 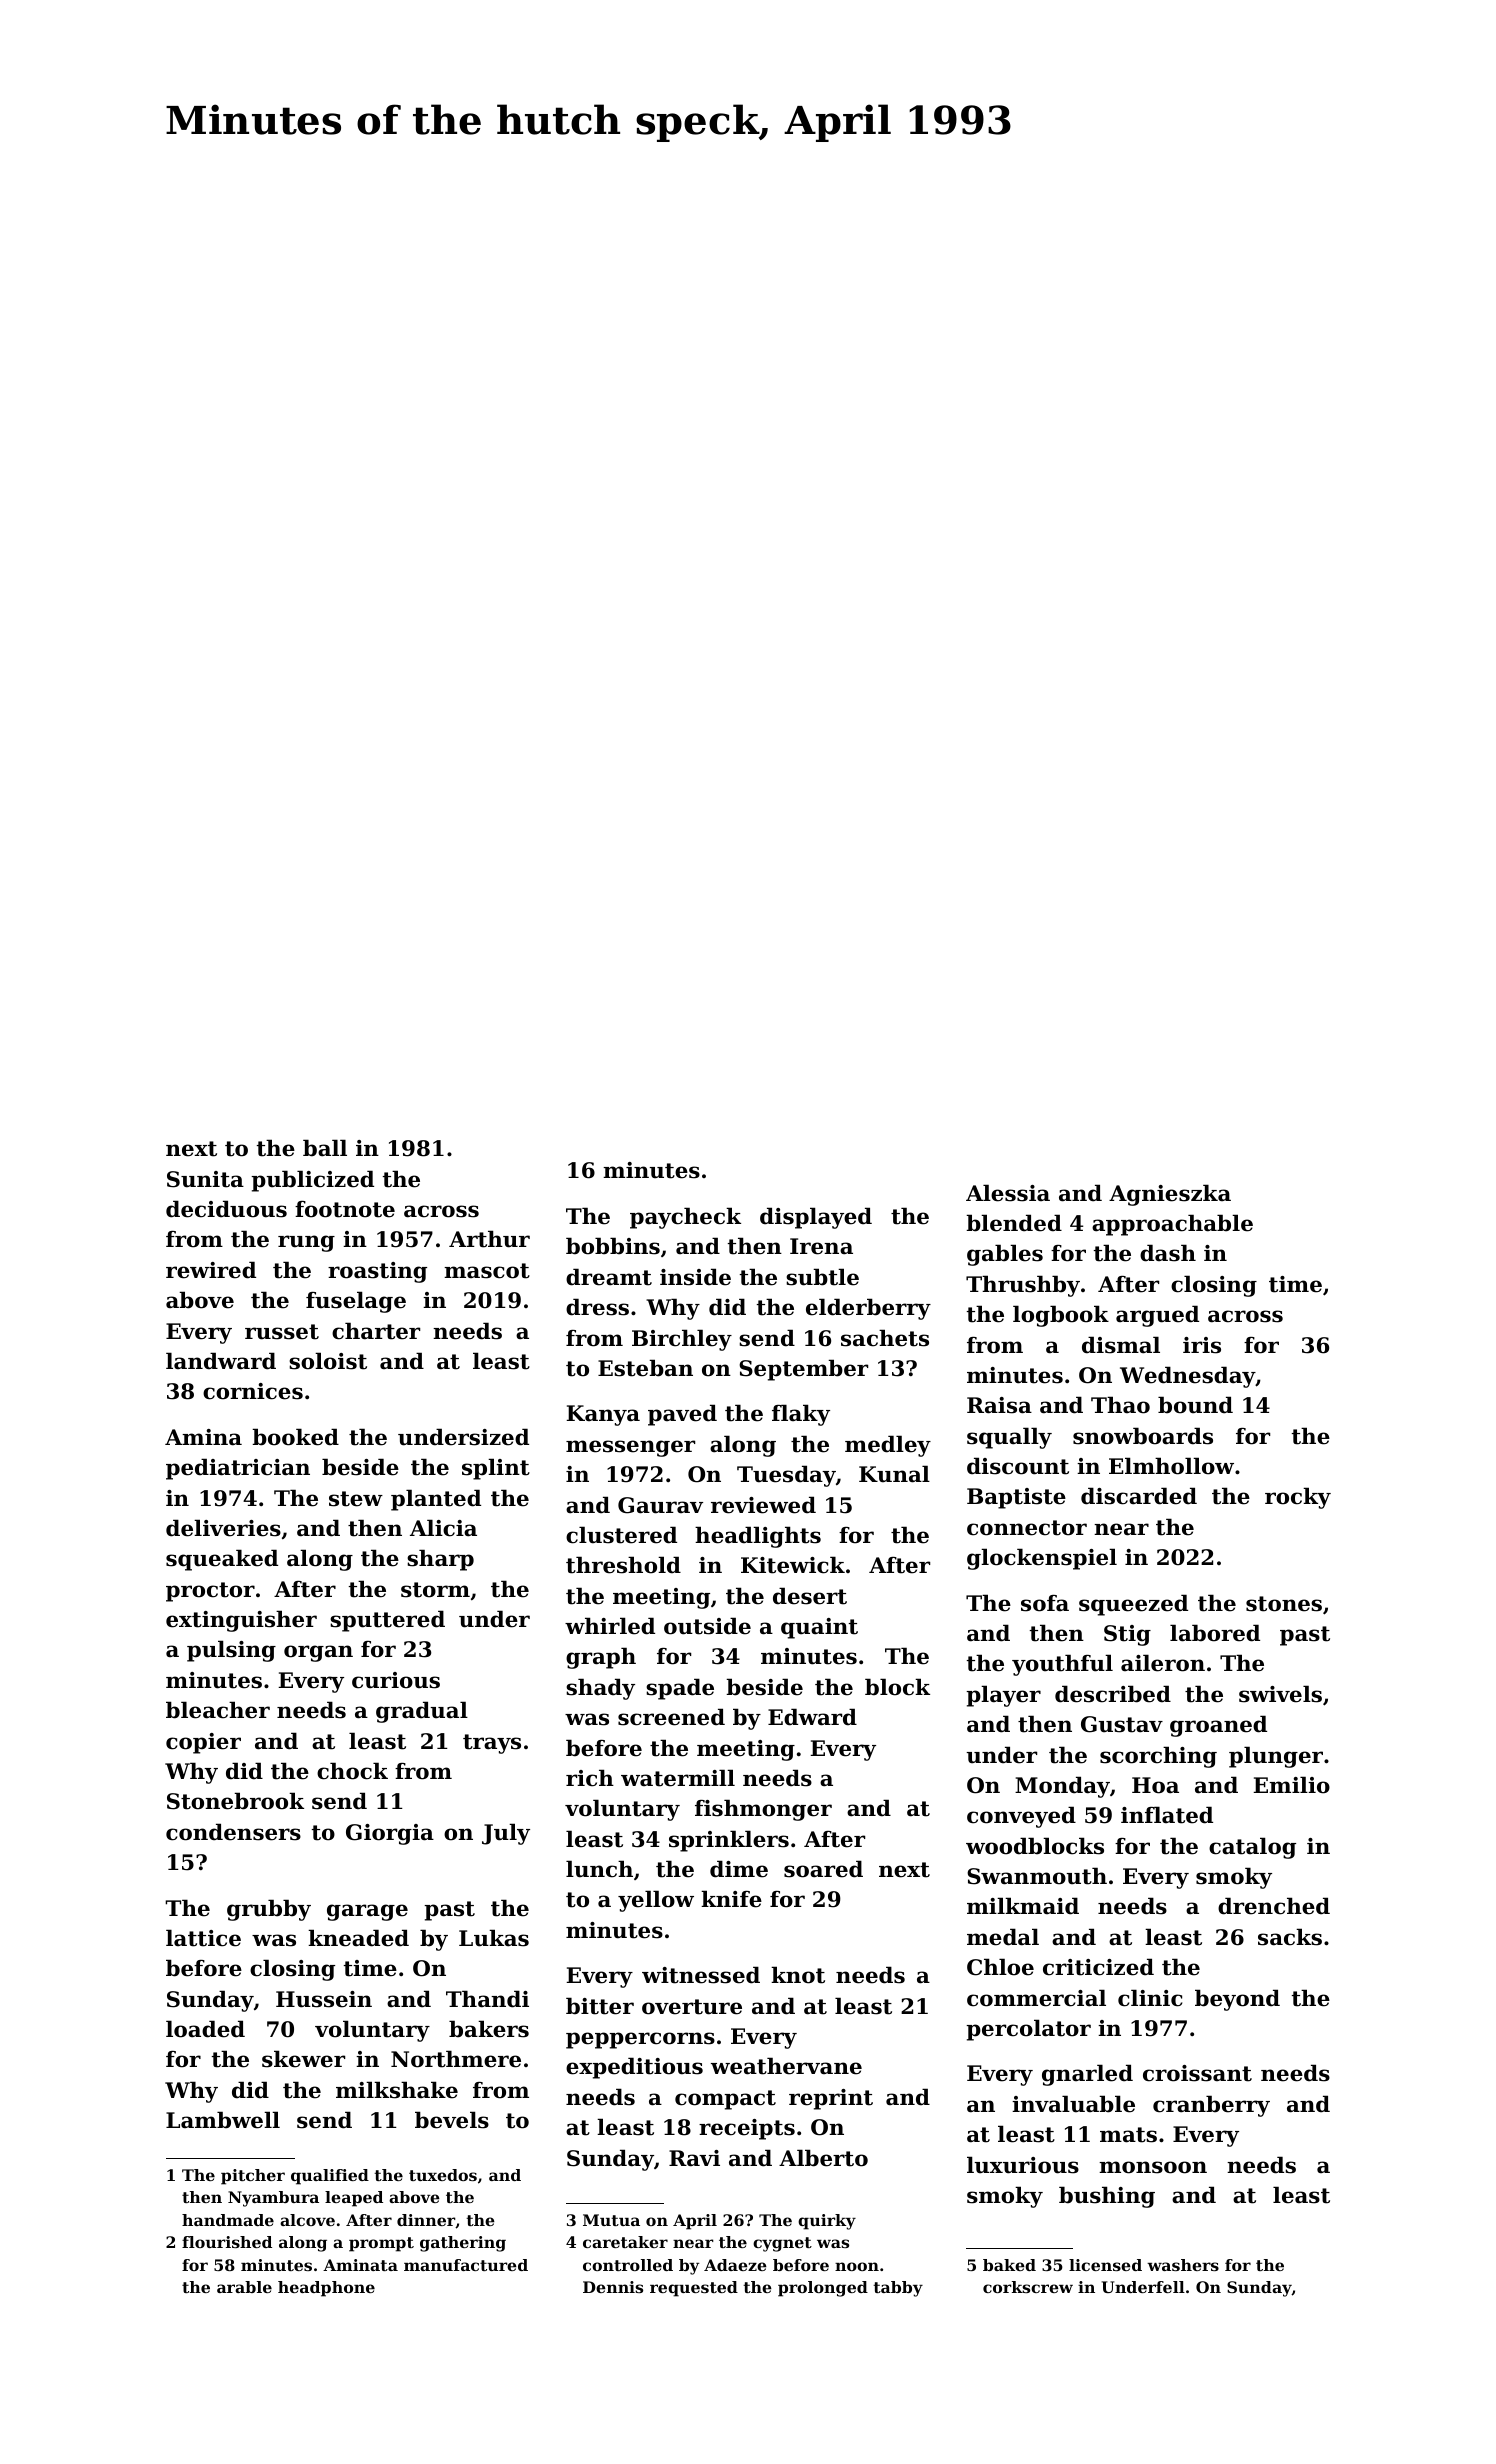 What do you see at coordinates (1170, 1195) in the screenshot?
I see `Agnieszka` at bounding box center [1170, 1195].
